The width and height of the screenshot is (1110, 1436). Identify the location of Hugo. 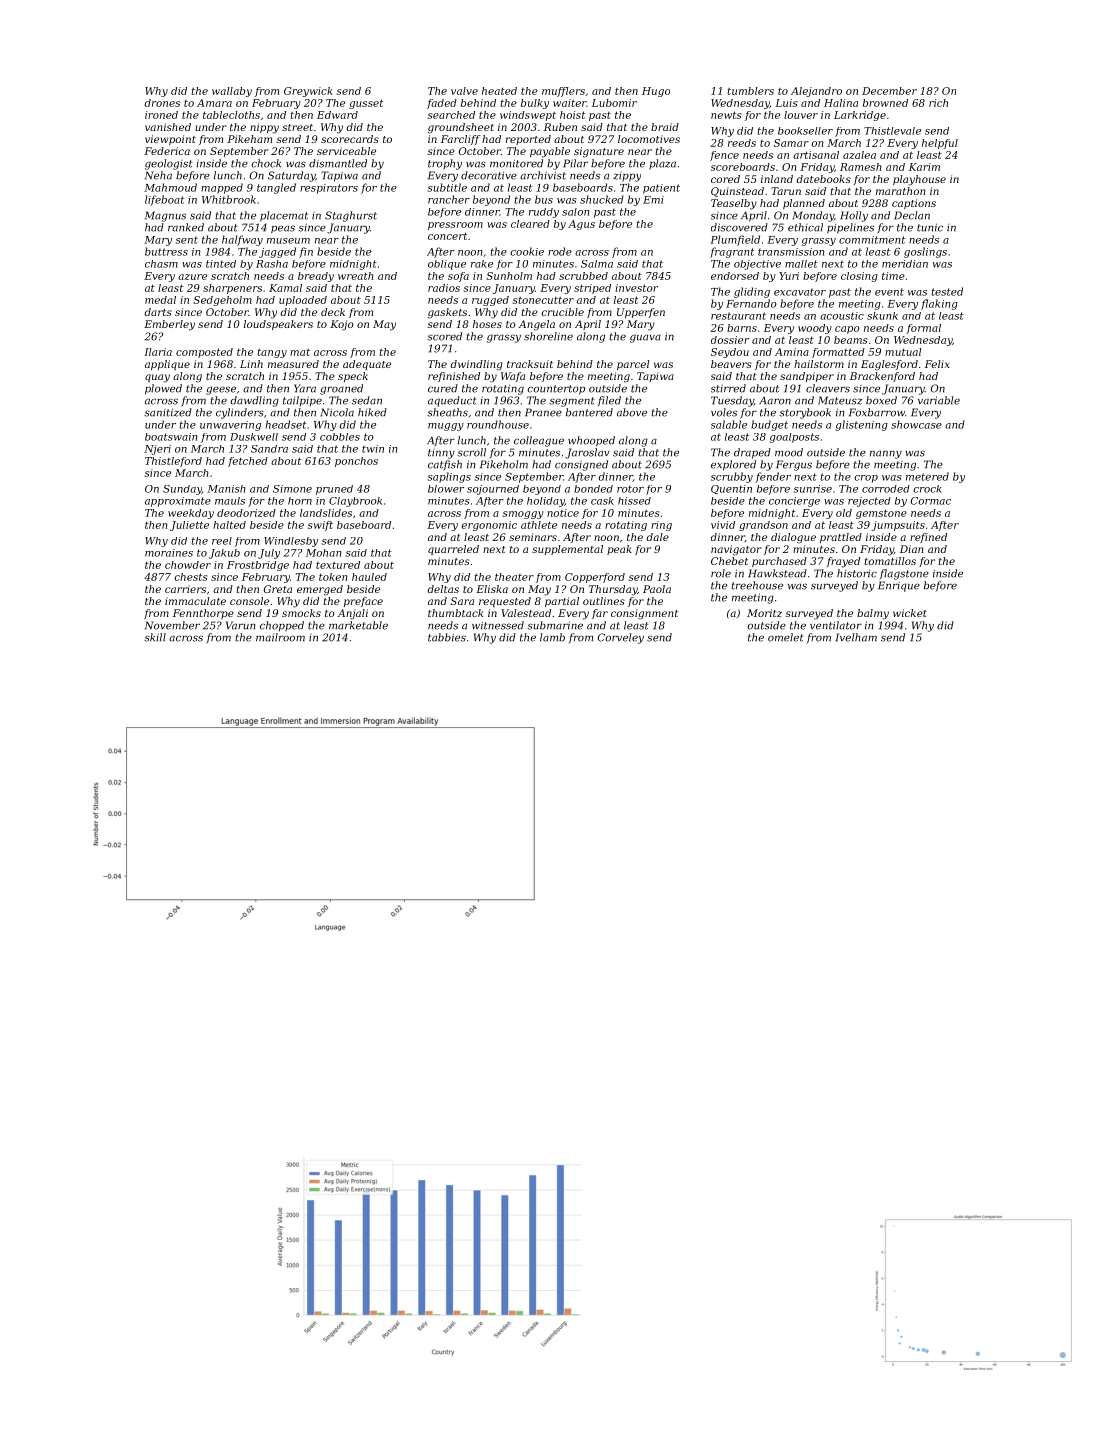
(656, 92).
